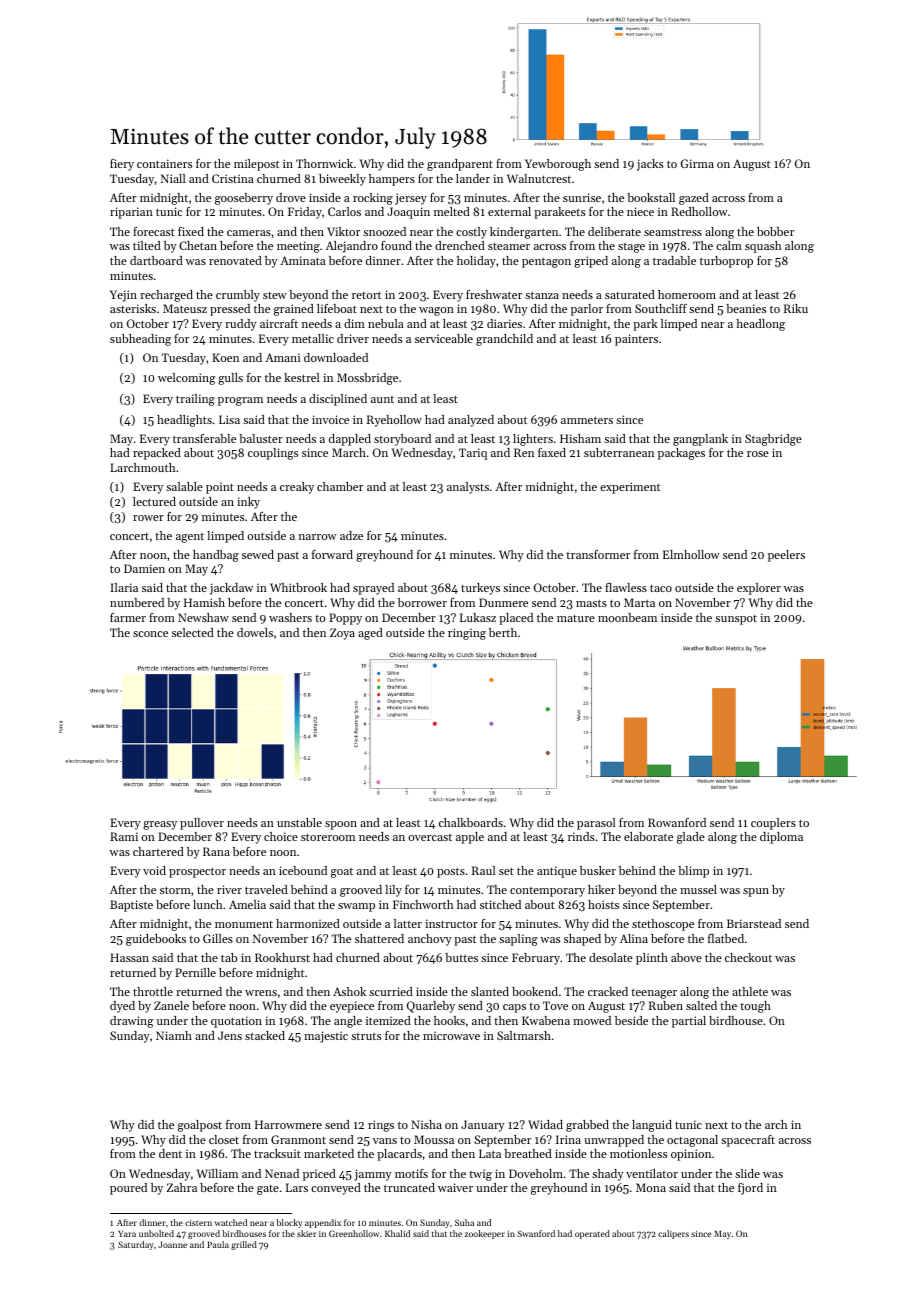  What do you see at coordinates (385, 1141) in the screenshot?
I see `vans` at bounding box center [385, 1141].
